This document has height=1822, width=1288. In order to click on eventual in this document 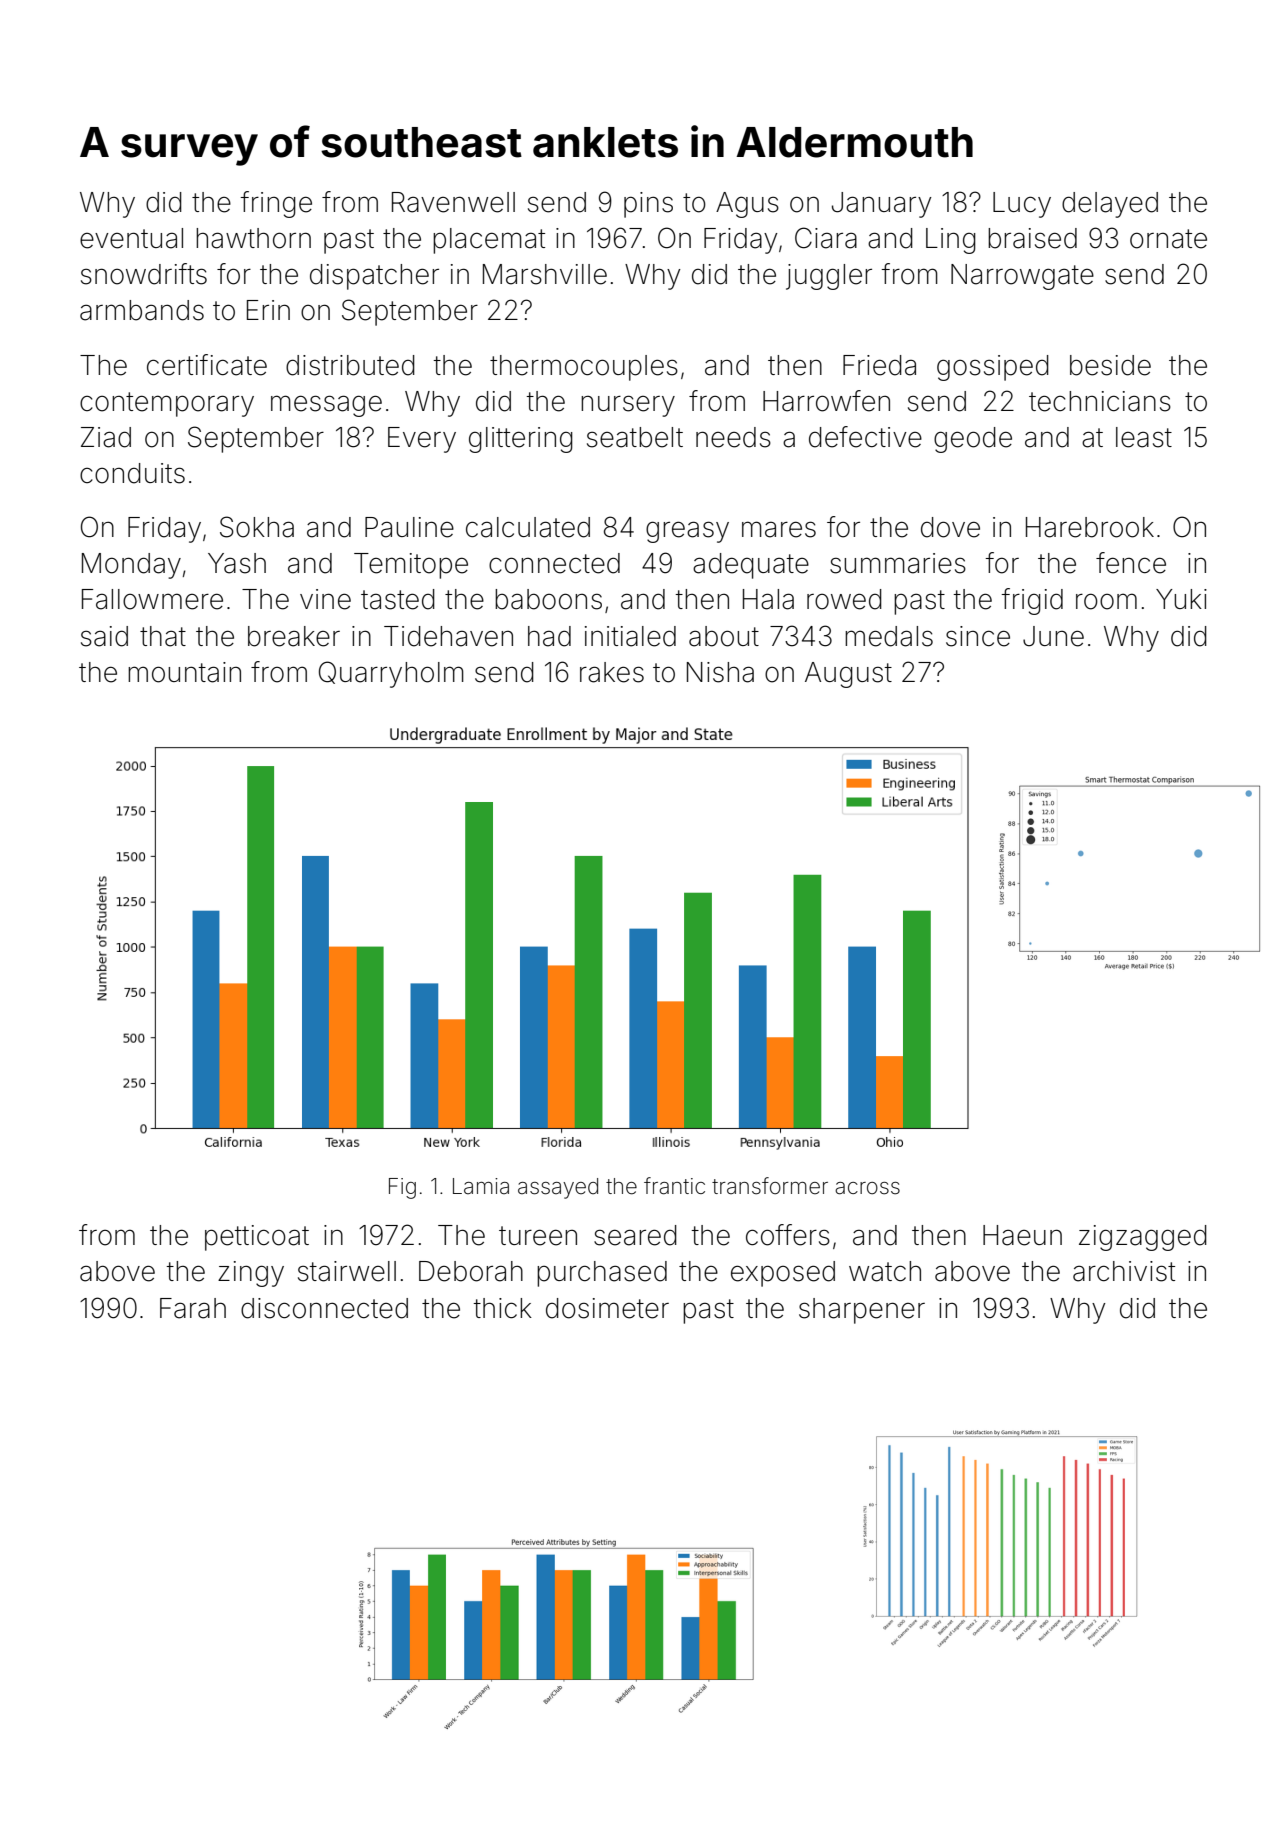, I will do `click(131, 238)`.
